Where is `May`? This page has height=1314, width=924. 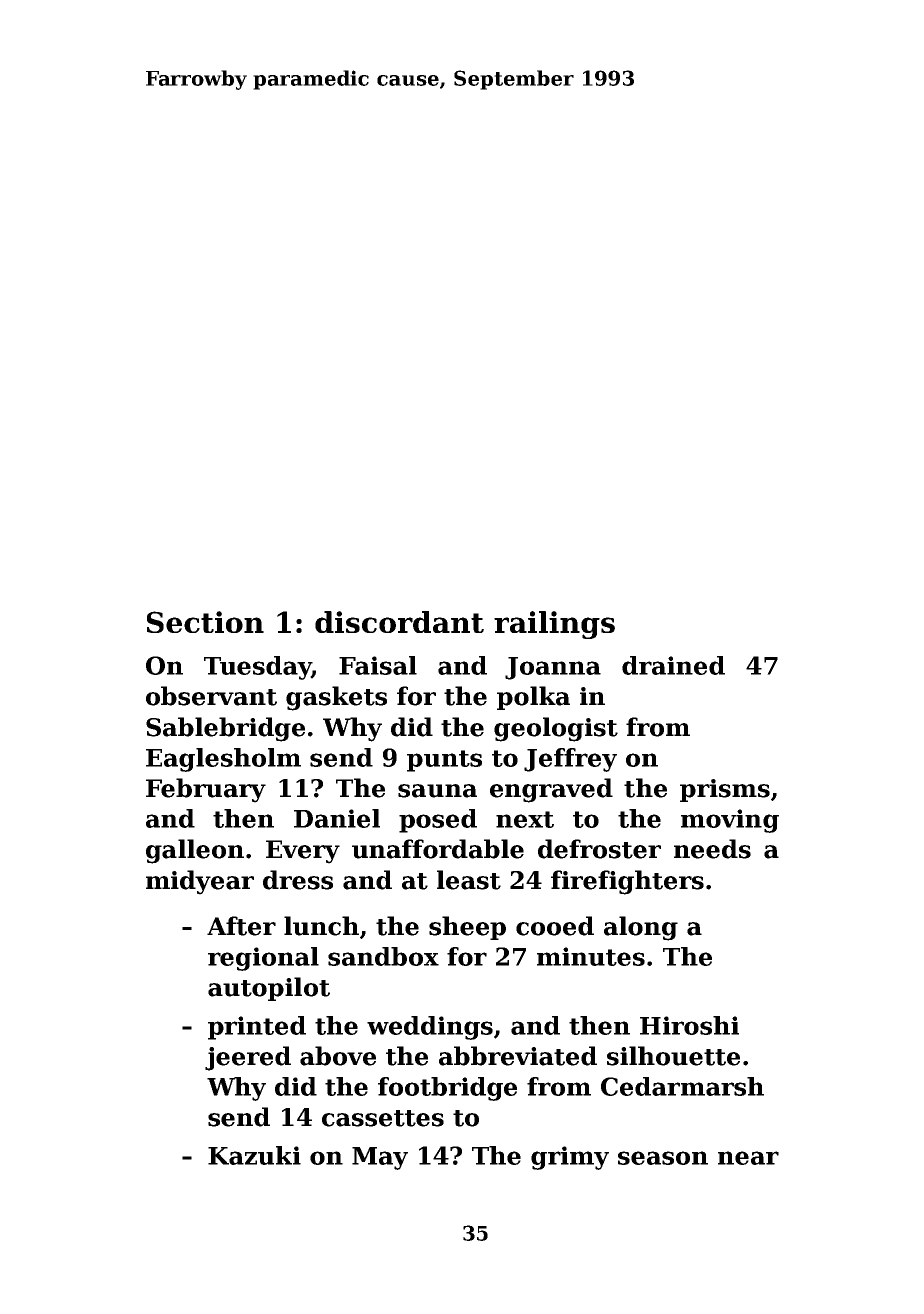 May is located at coordinates (380, 1158).
